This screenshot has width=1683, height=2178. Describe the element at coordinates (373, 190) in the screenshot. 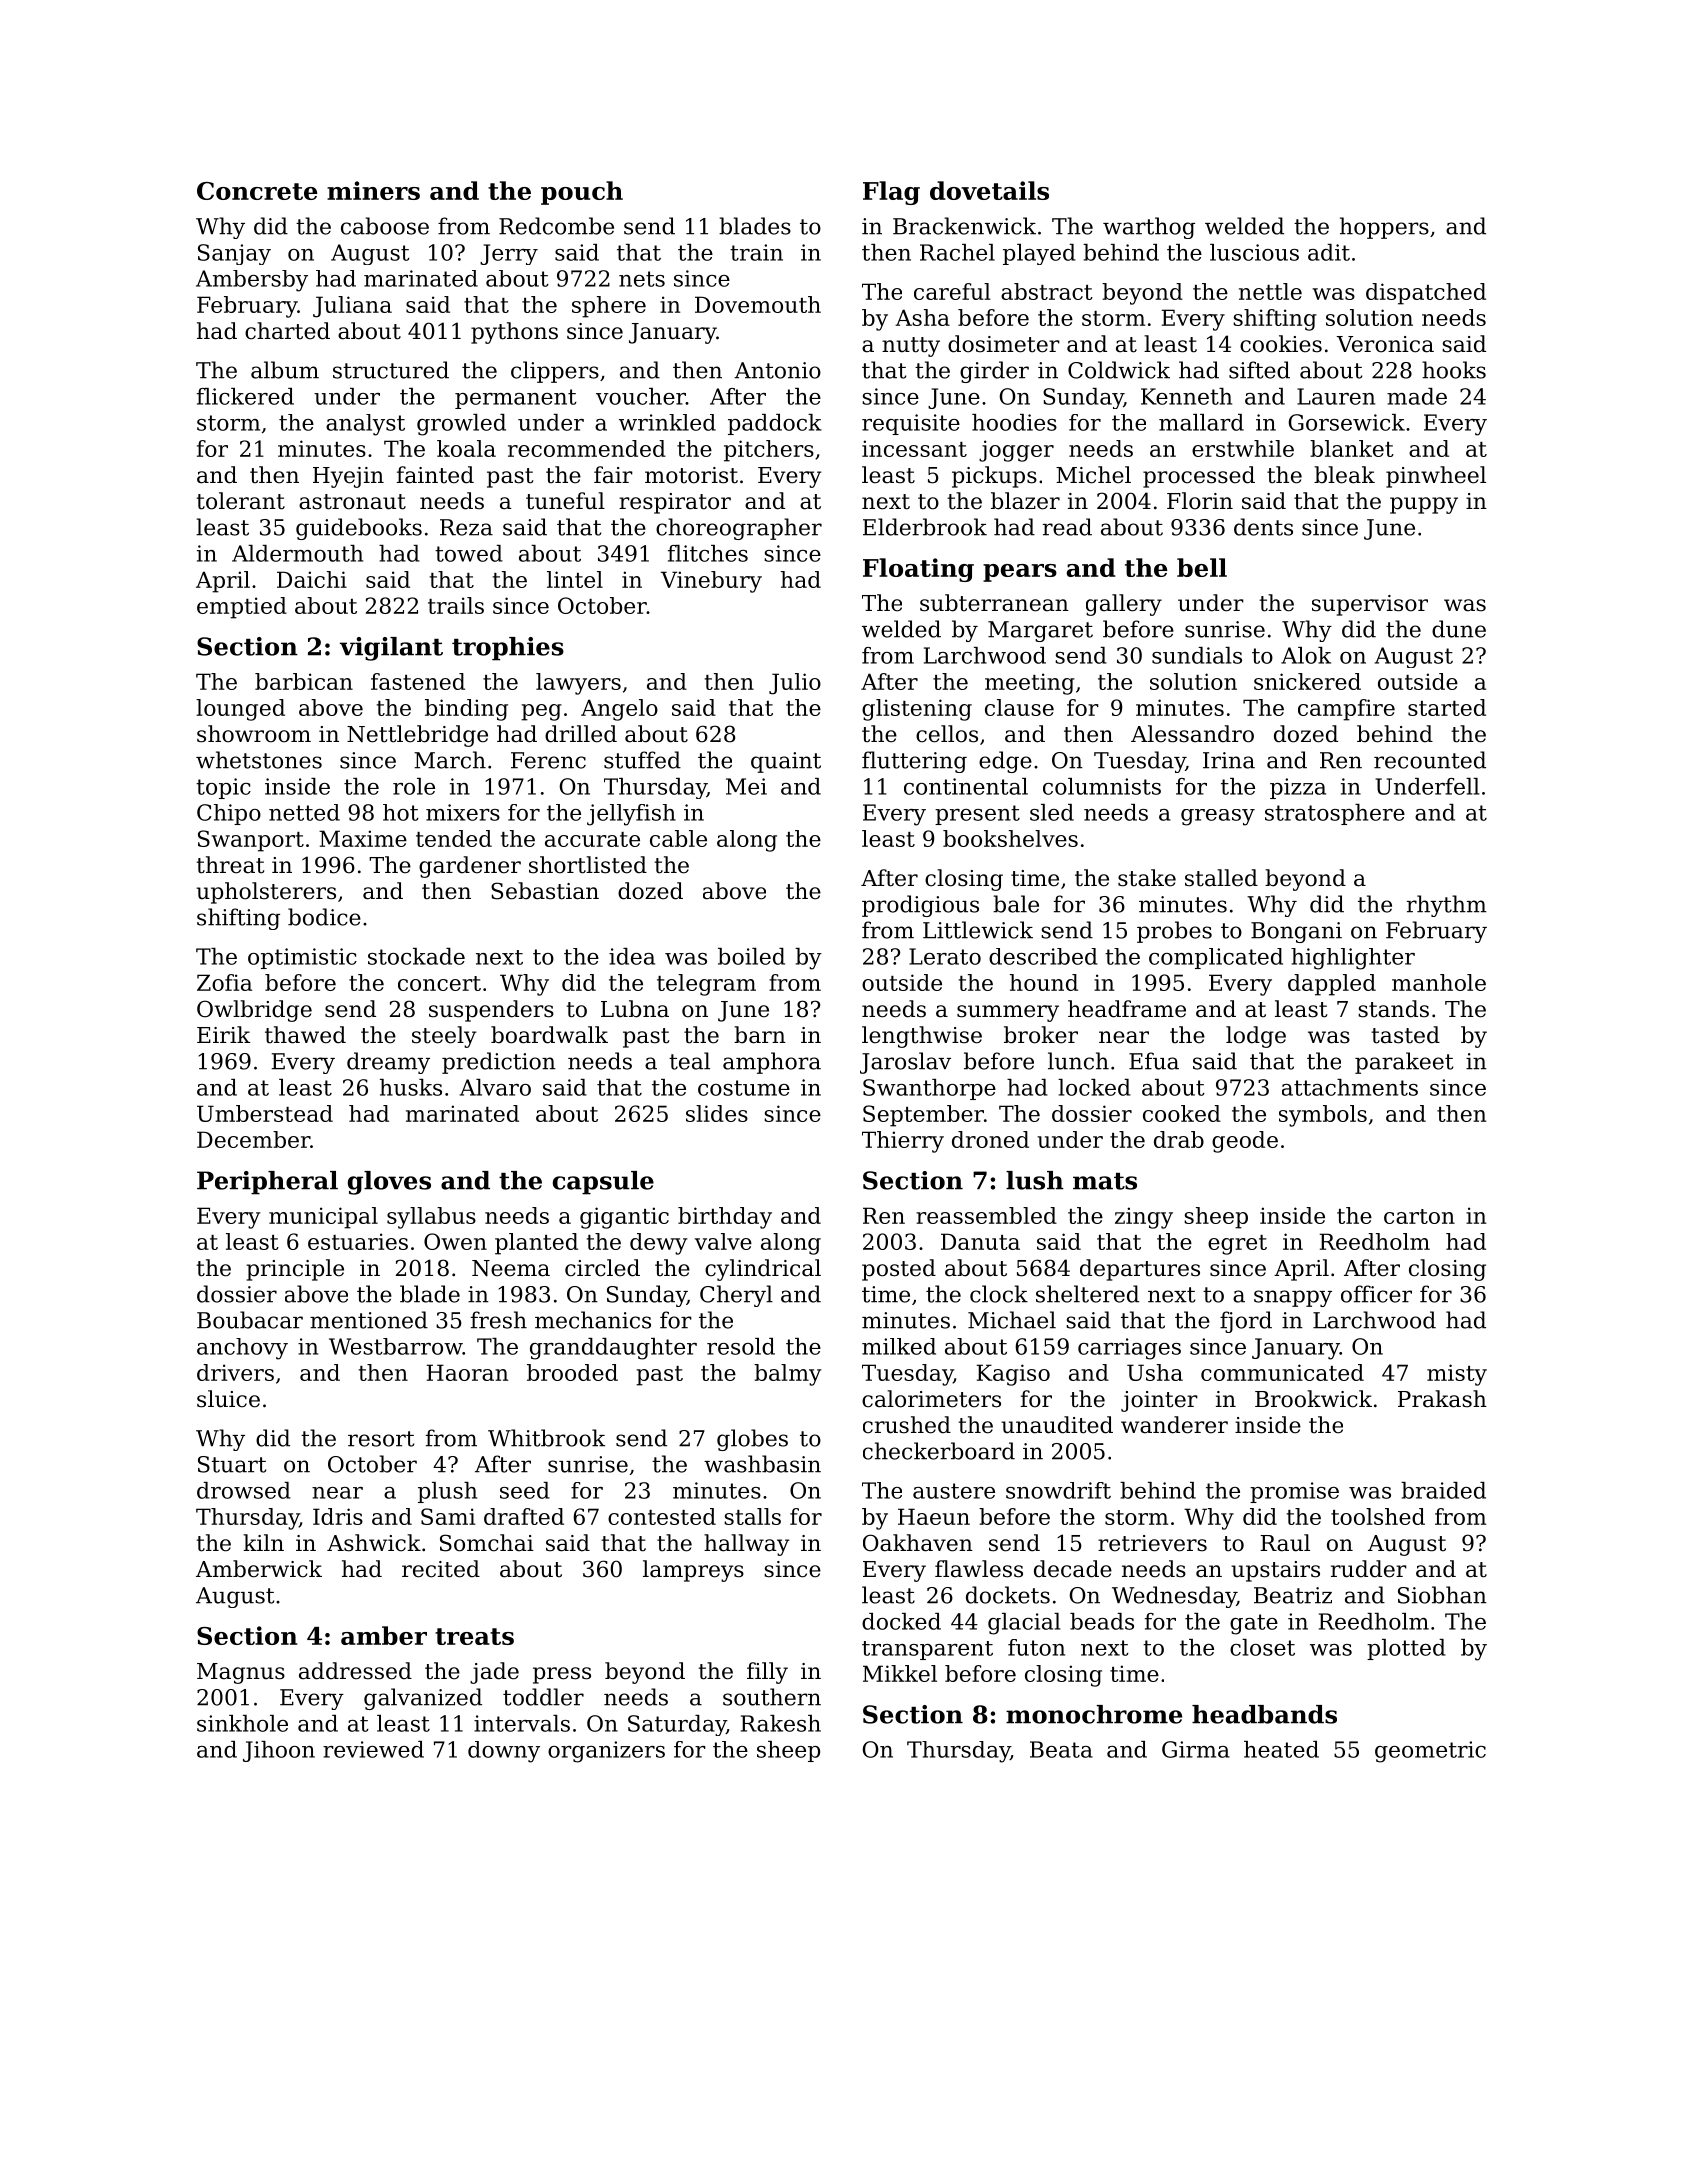

I see `miners` at that location.
